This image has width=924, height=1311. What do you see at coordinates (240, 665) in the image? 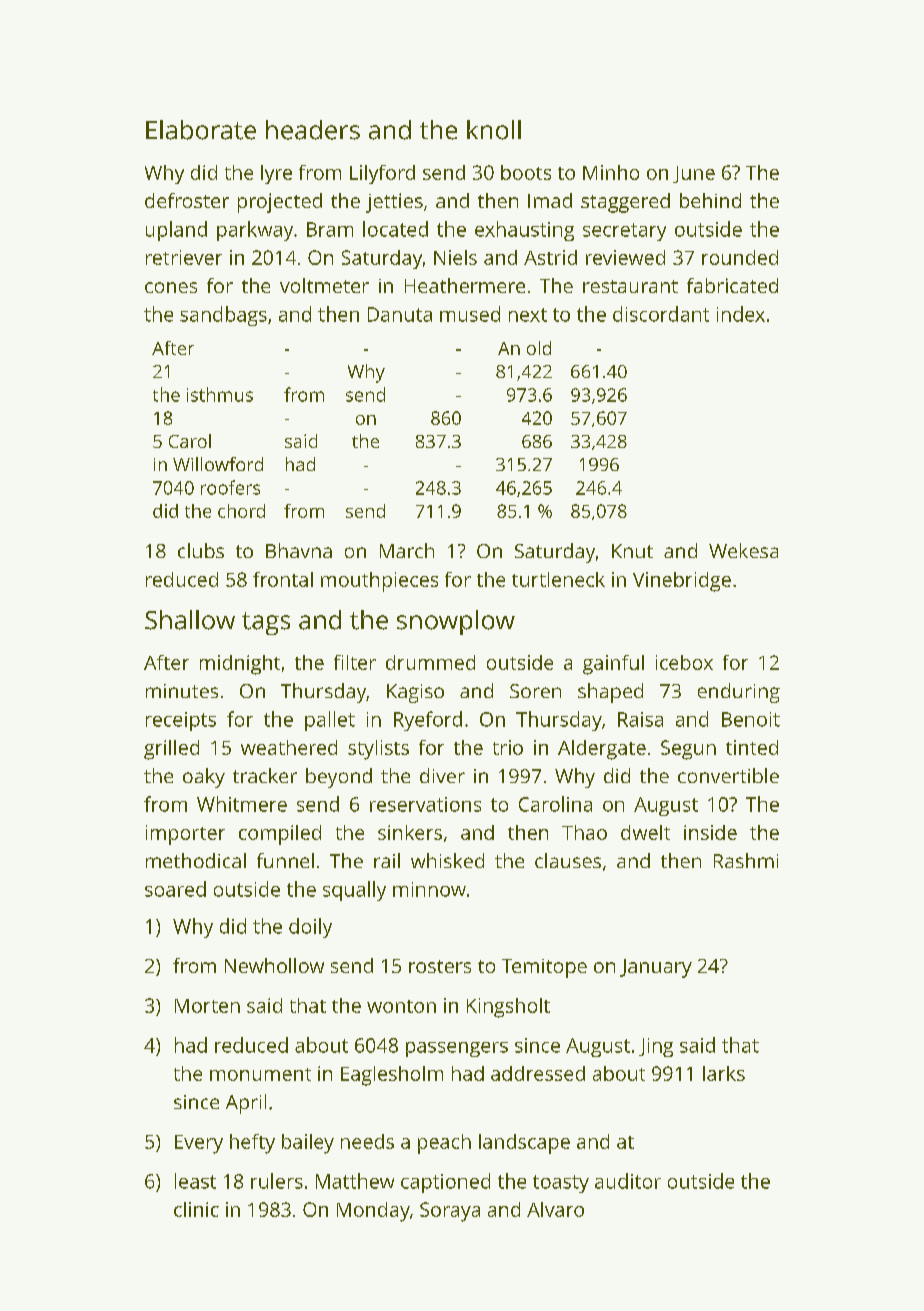
I see `midnight` at bounding box center [240, 665].
